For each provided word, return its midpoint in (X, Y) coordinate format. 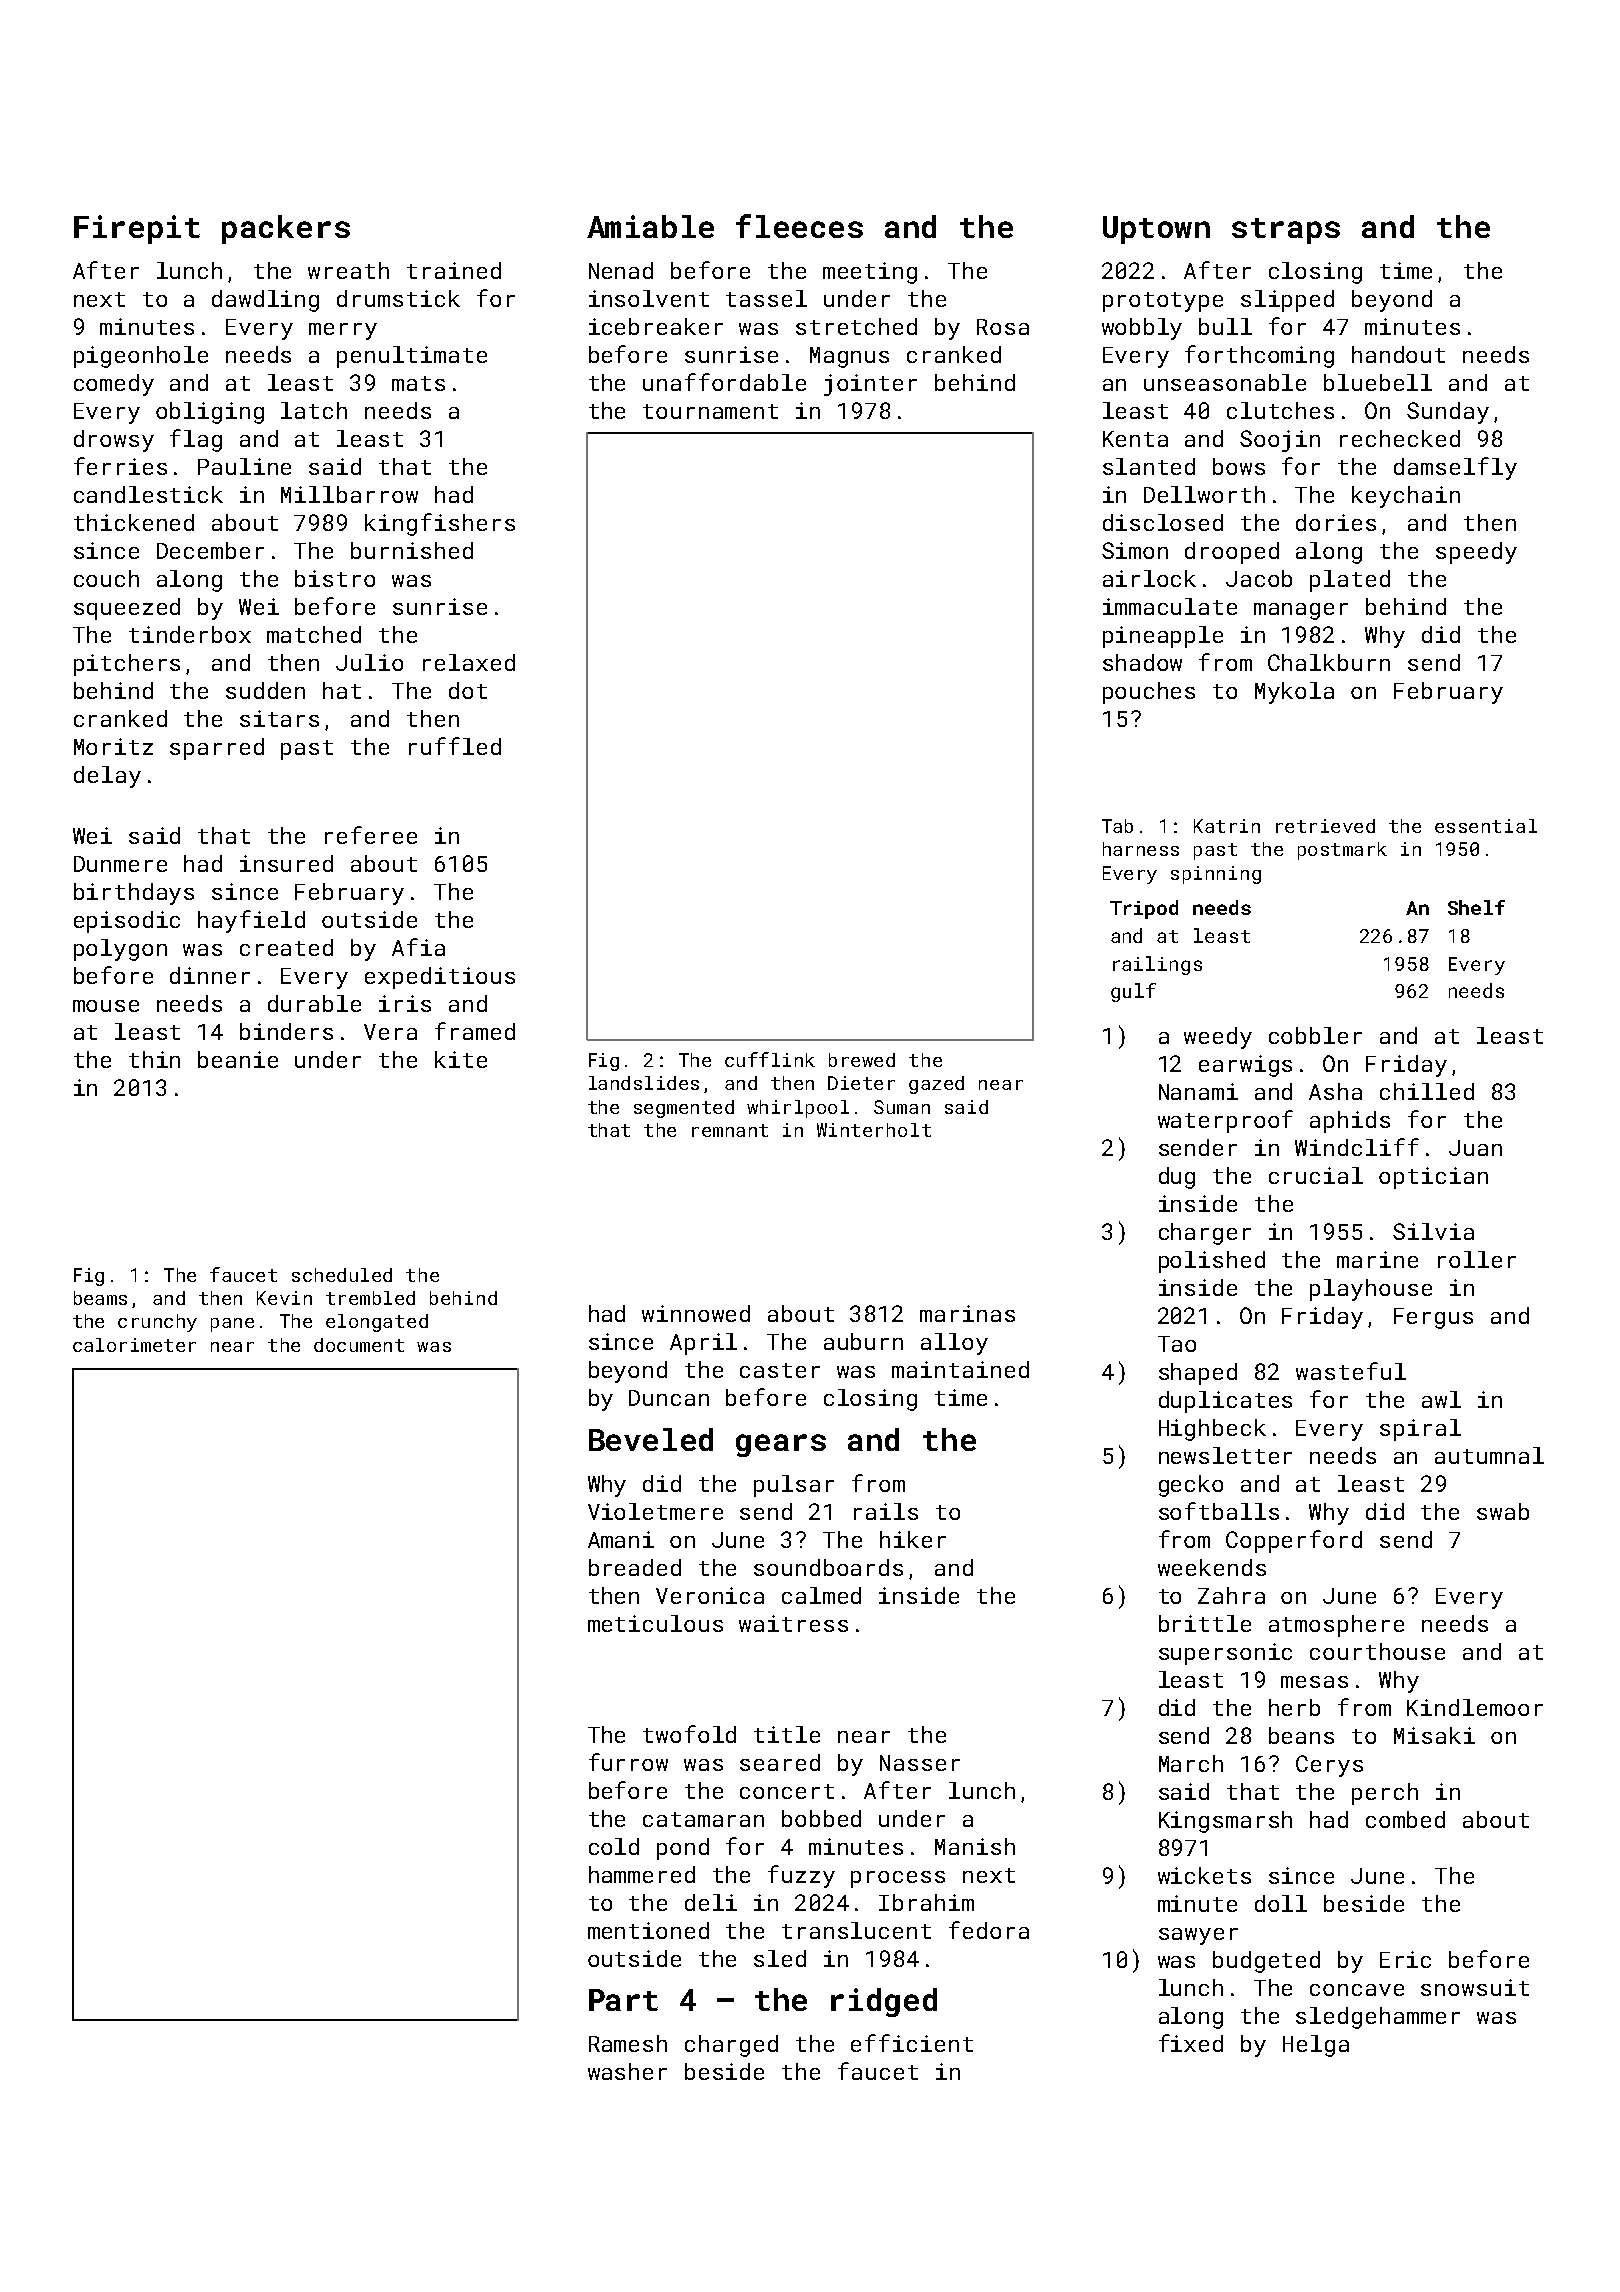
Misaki (1434, 1735)
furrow (628, 1762)
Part (623, 2000)
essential (1486, 826)
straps (1286, 231)
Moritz (113, 746)
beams (100, 1298)
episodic (127, 922)
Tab (1117, 826)
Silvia (1433, 1231)
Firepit (137, 229)
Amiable (650, 226)
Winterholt (874, 1130)
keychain (1406, 497)
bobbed (821, 1818)
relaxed (469, 662)
